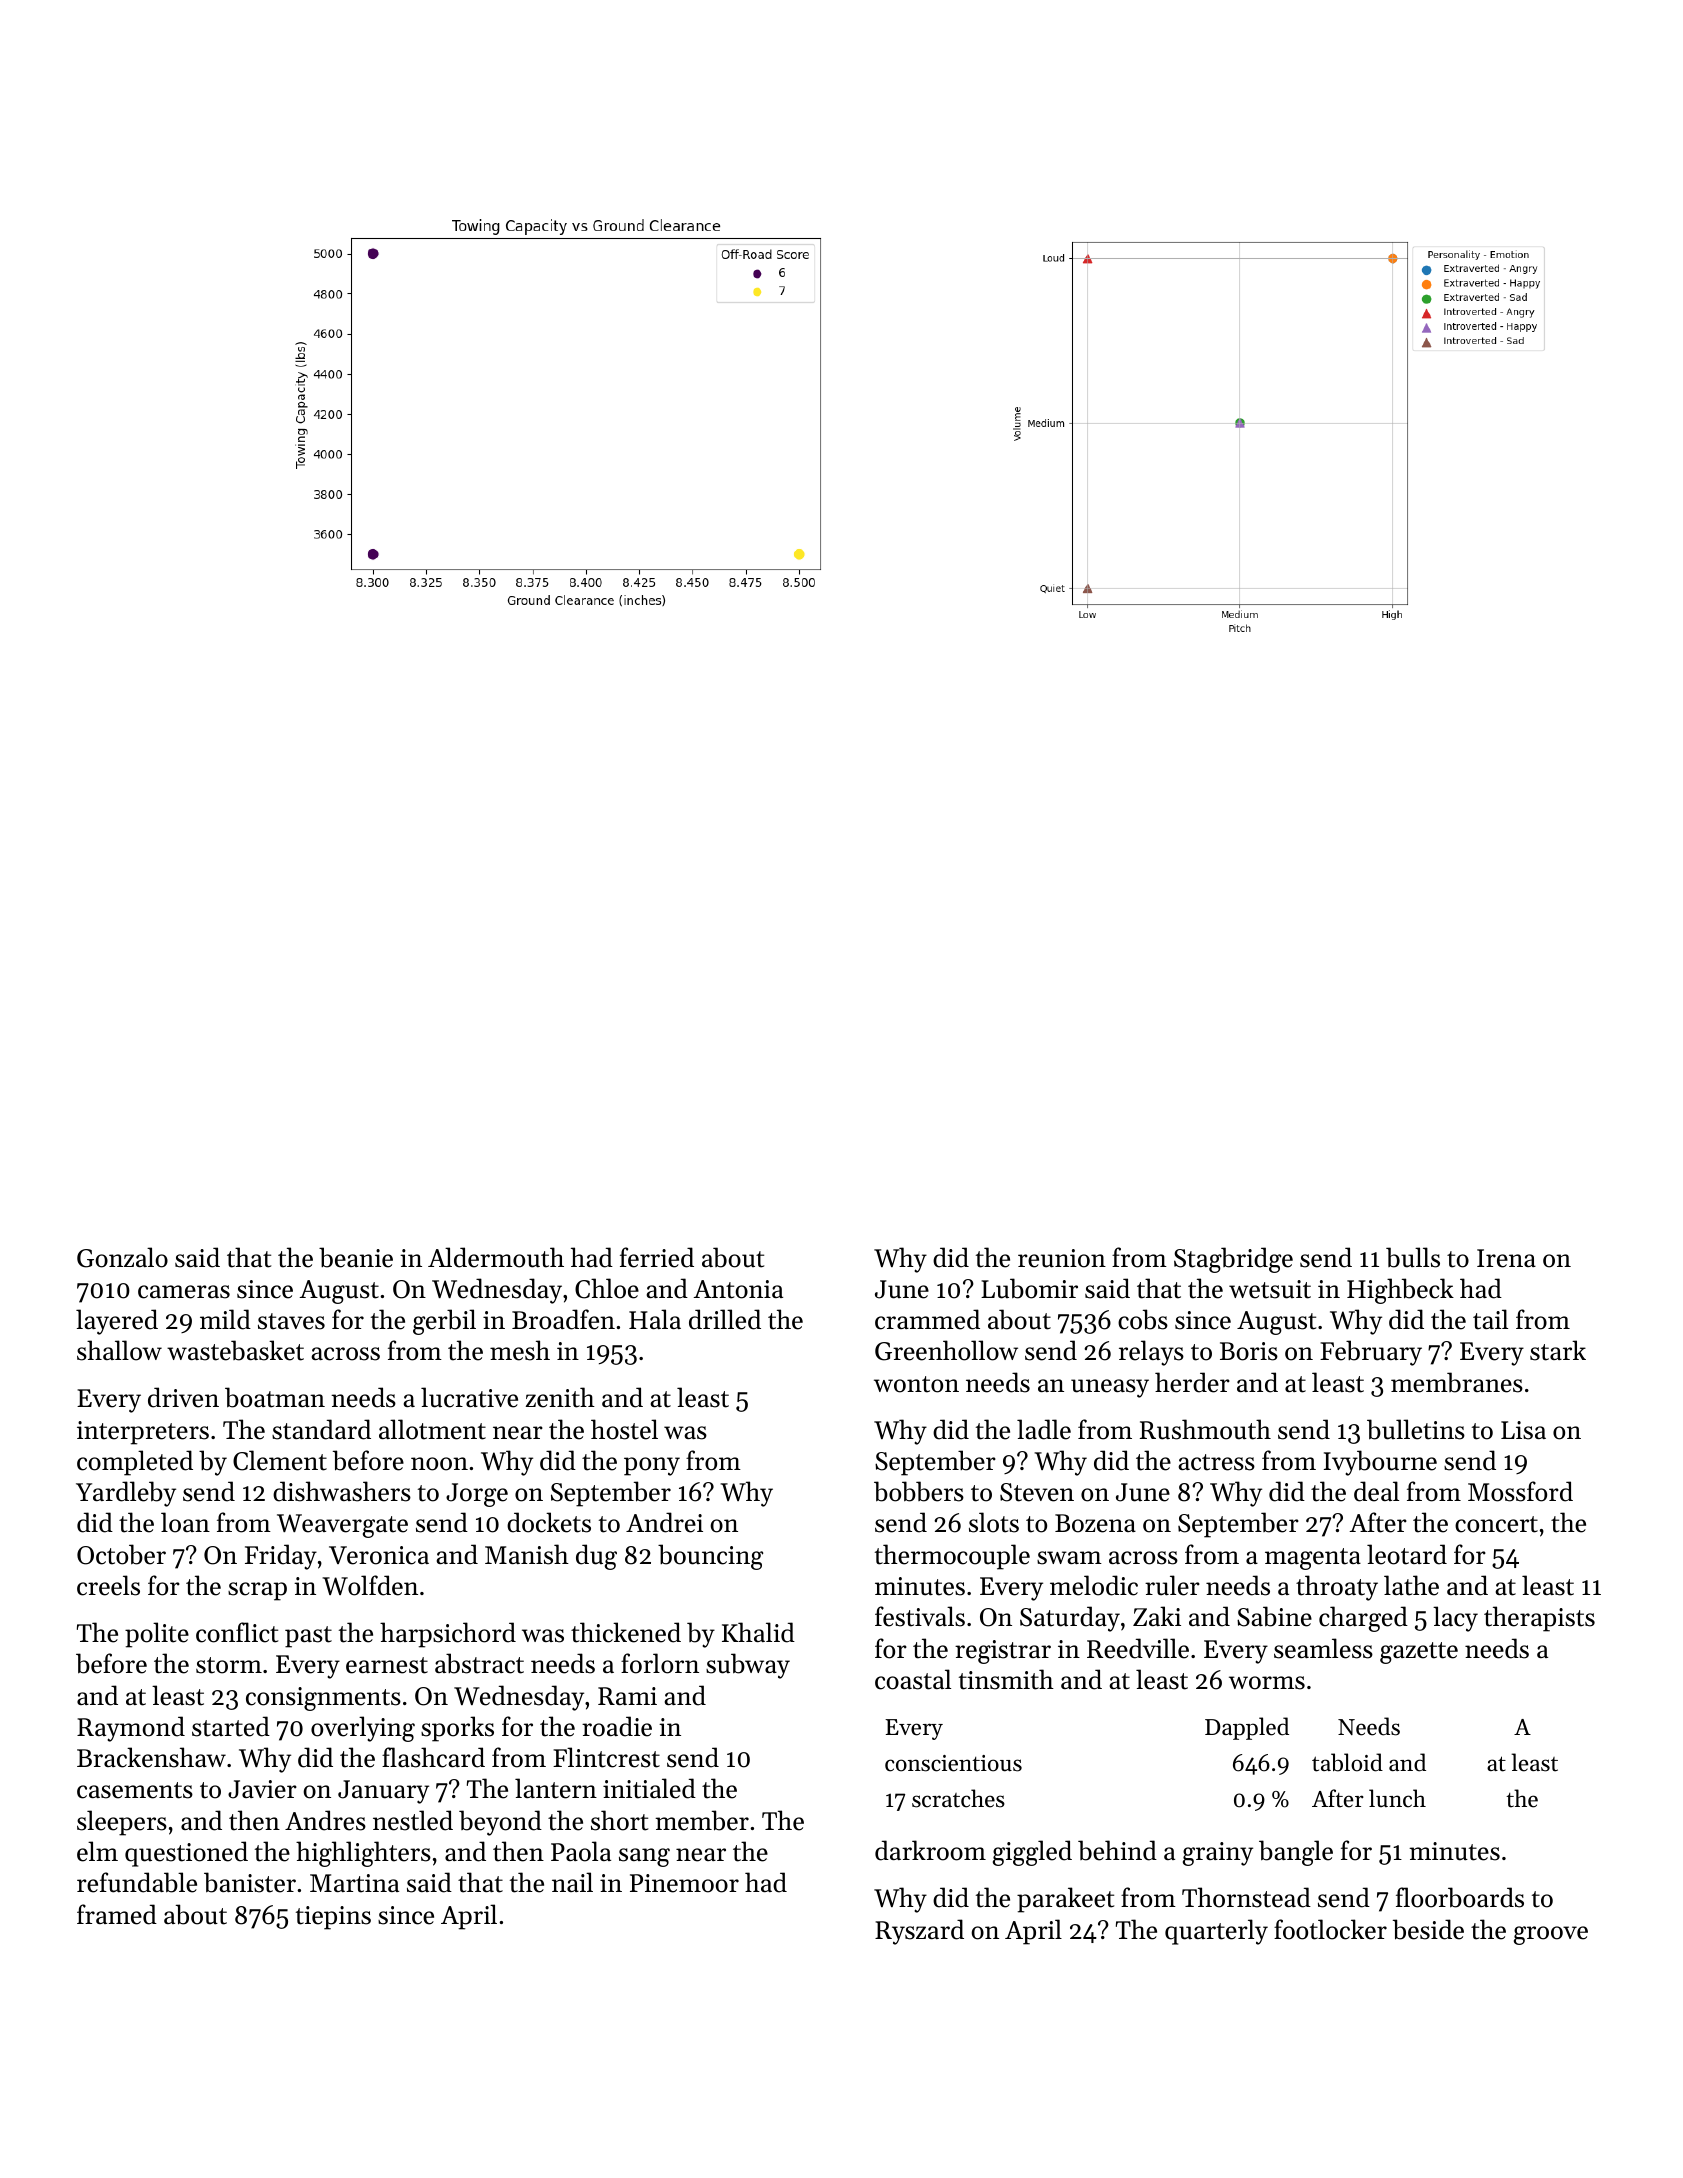 The image size is (1683, 2178). I want to click on Stagbridge, so click(1233, 1260).
